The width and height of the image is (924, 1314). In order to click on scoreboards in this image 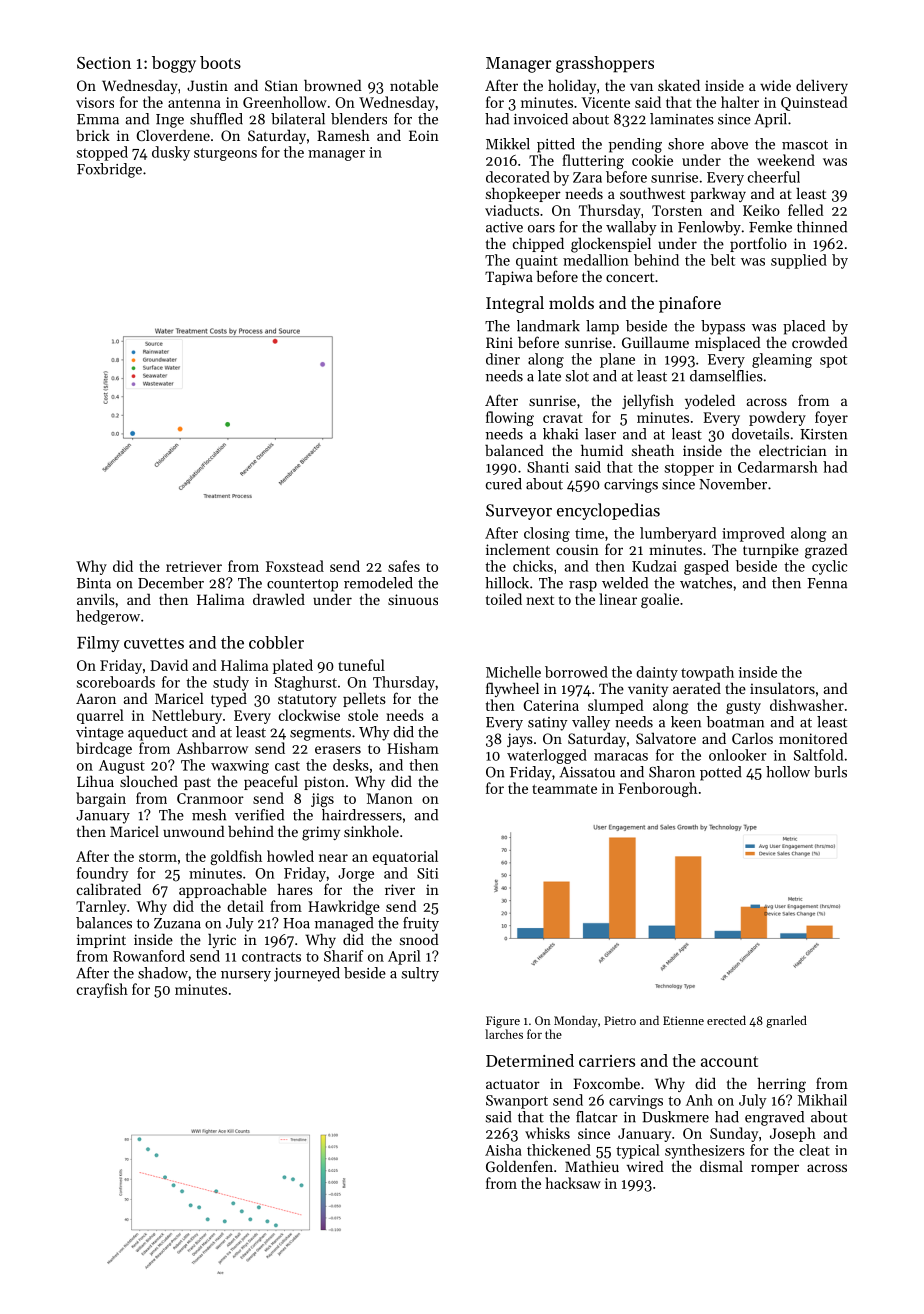, I will do `click(116, 682)`.
